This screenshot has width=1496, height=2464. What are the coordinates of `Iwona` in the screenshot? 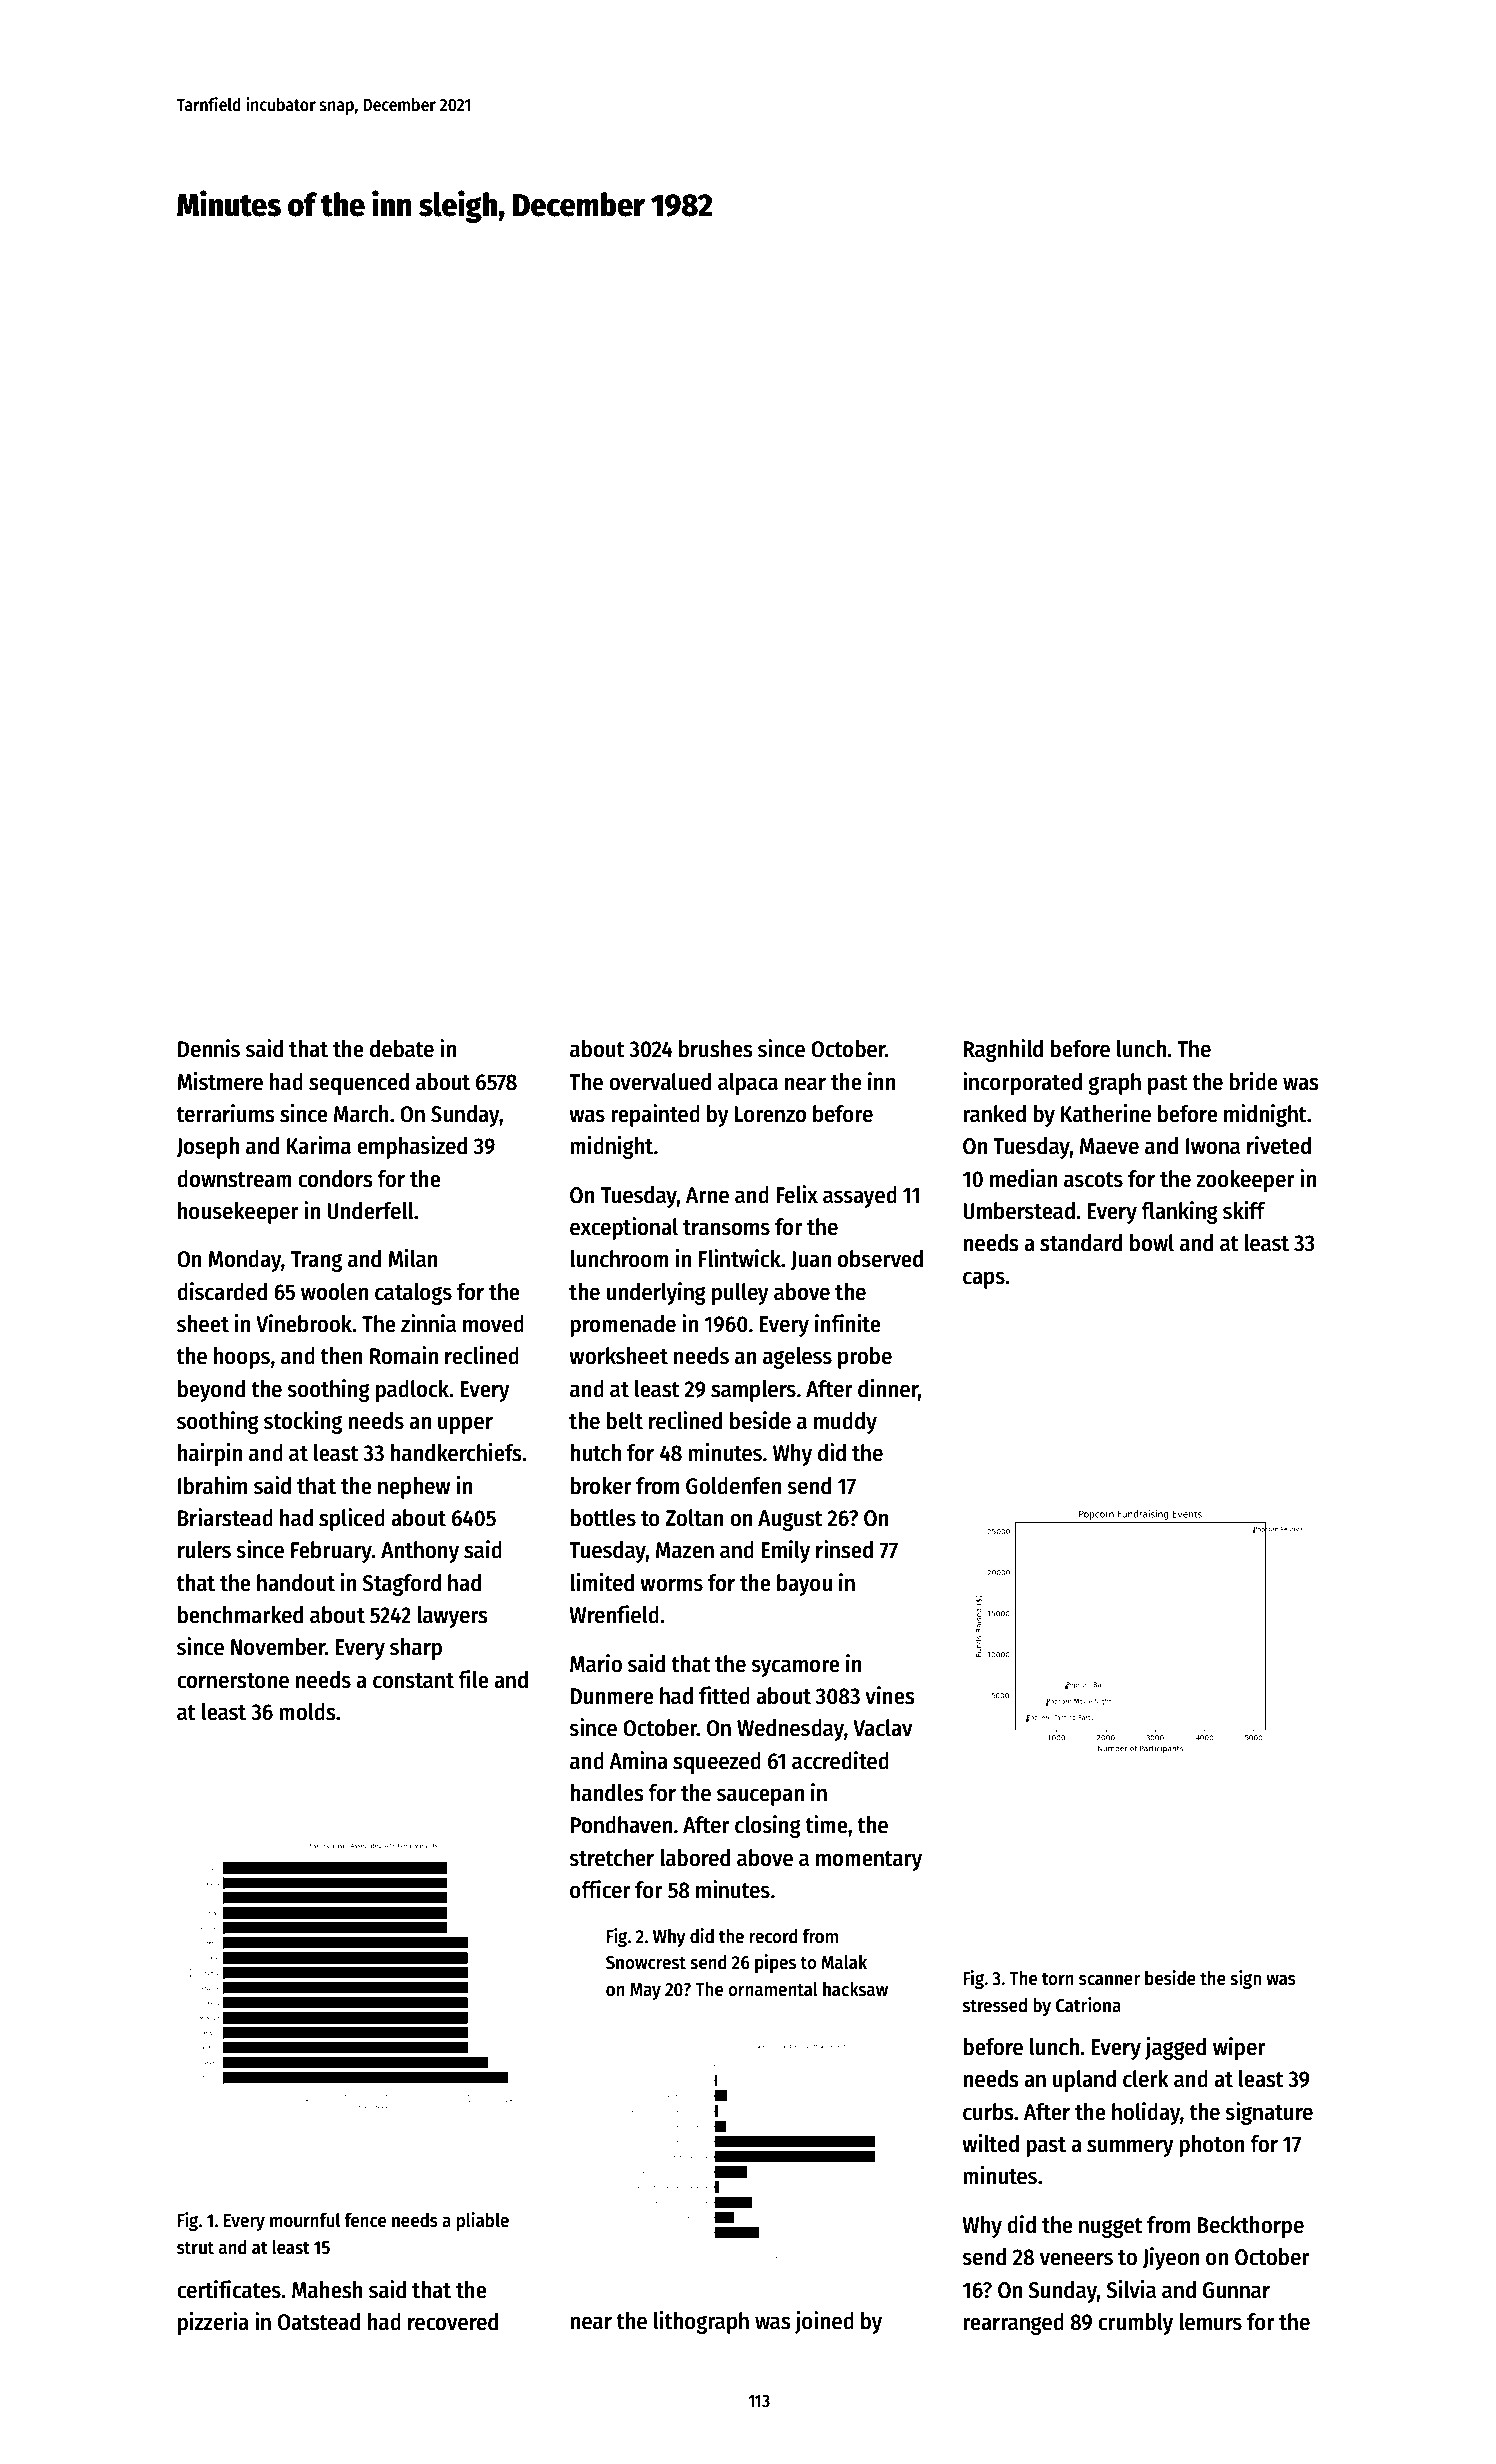 It's located at (1213, 1146).
